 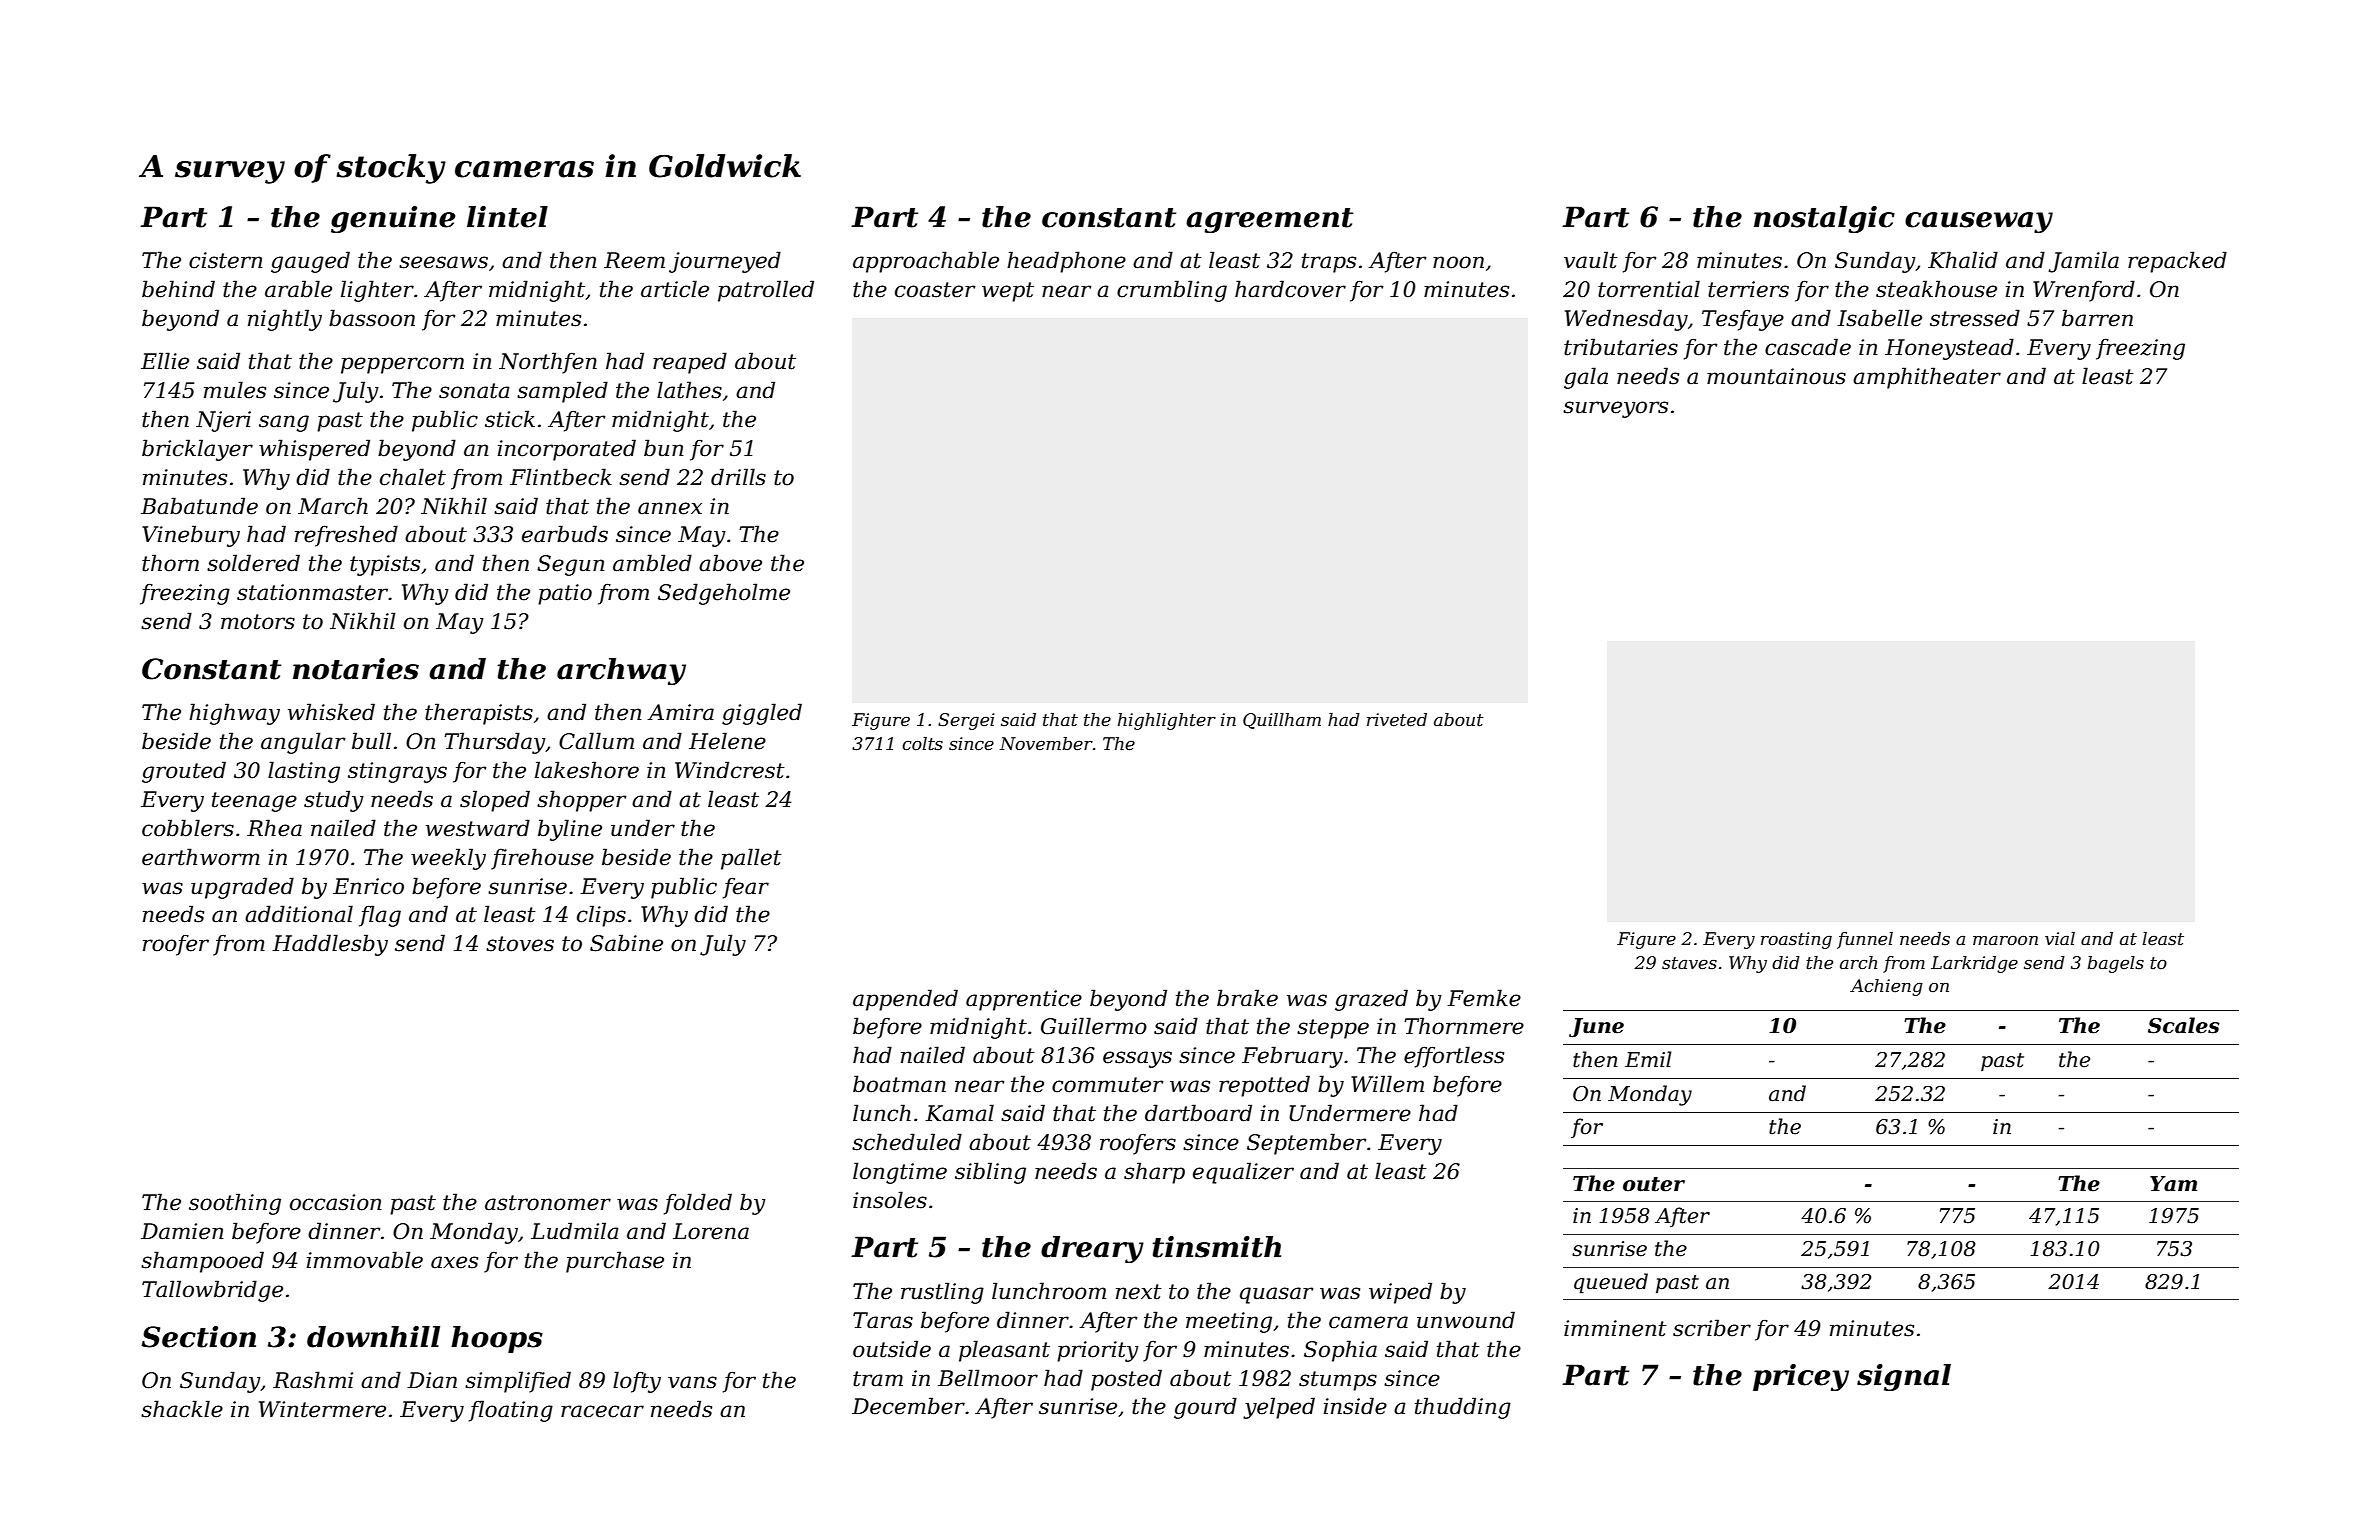 I want to click on stick, so click(x=510, y=419).
